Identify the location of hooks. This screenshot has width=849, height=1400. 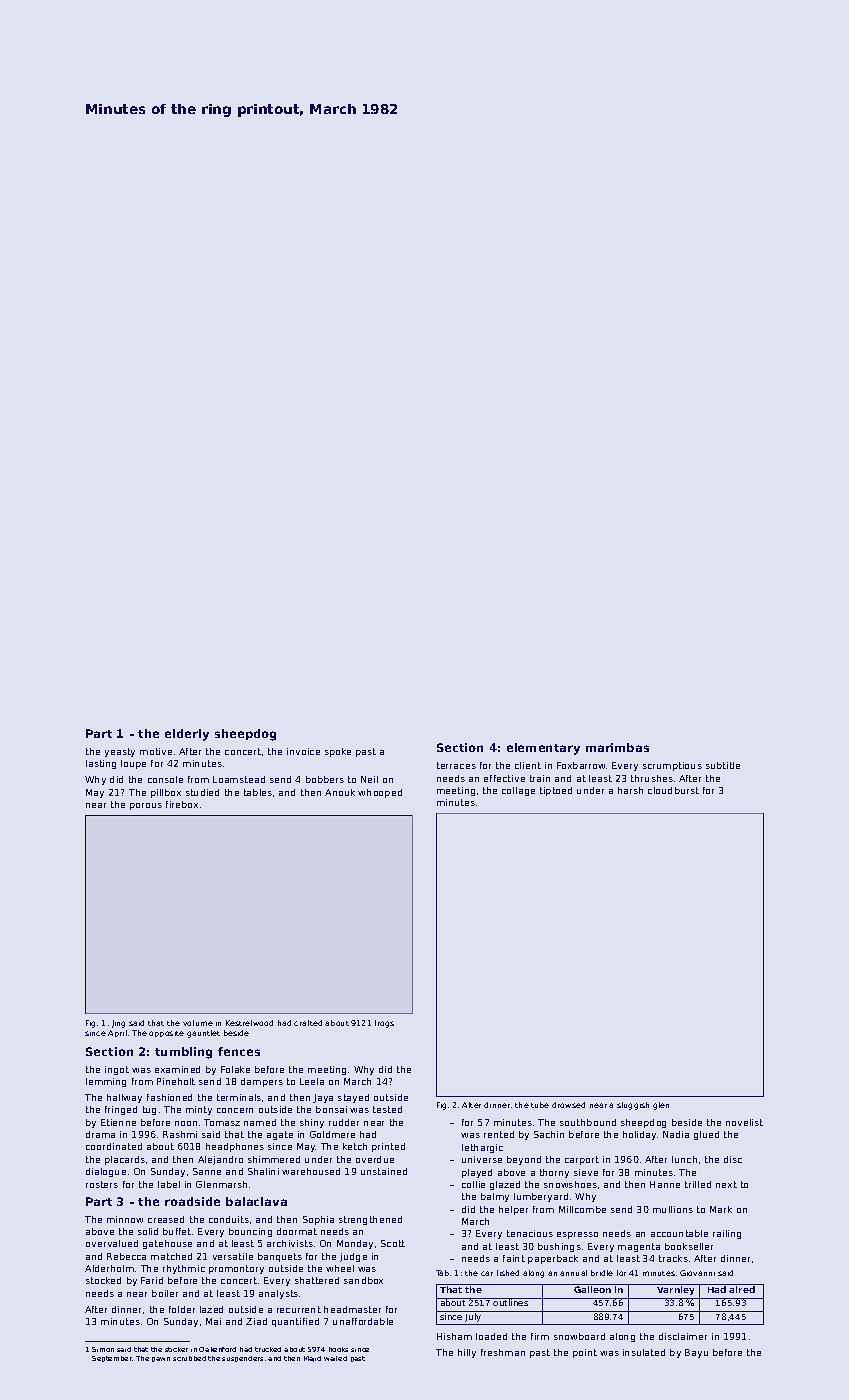
(338, 1349).
